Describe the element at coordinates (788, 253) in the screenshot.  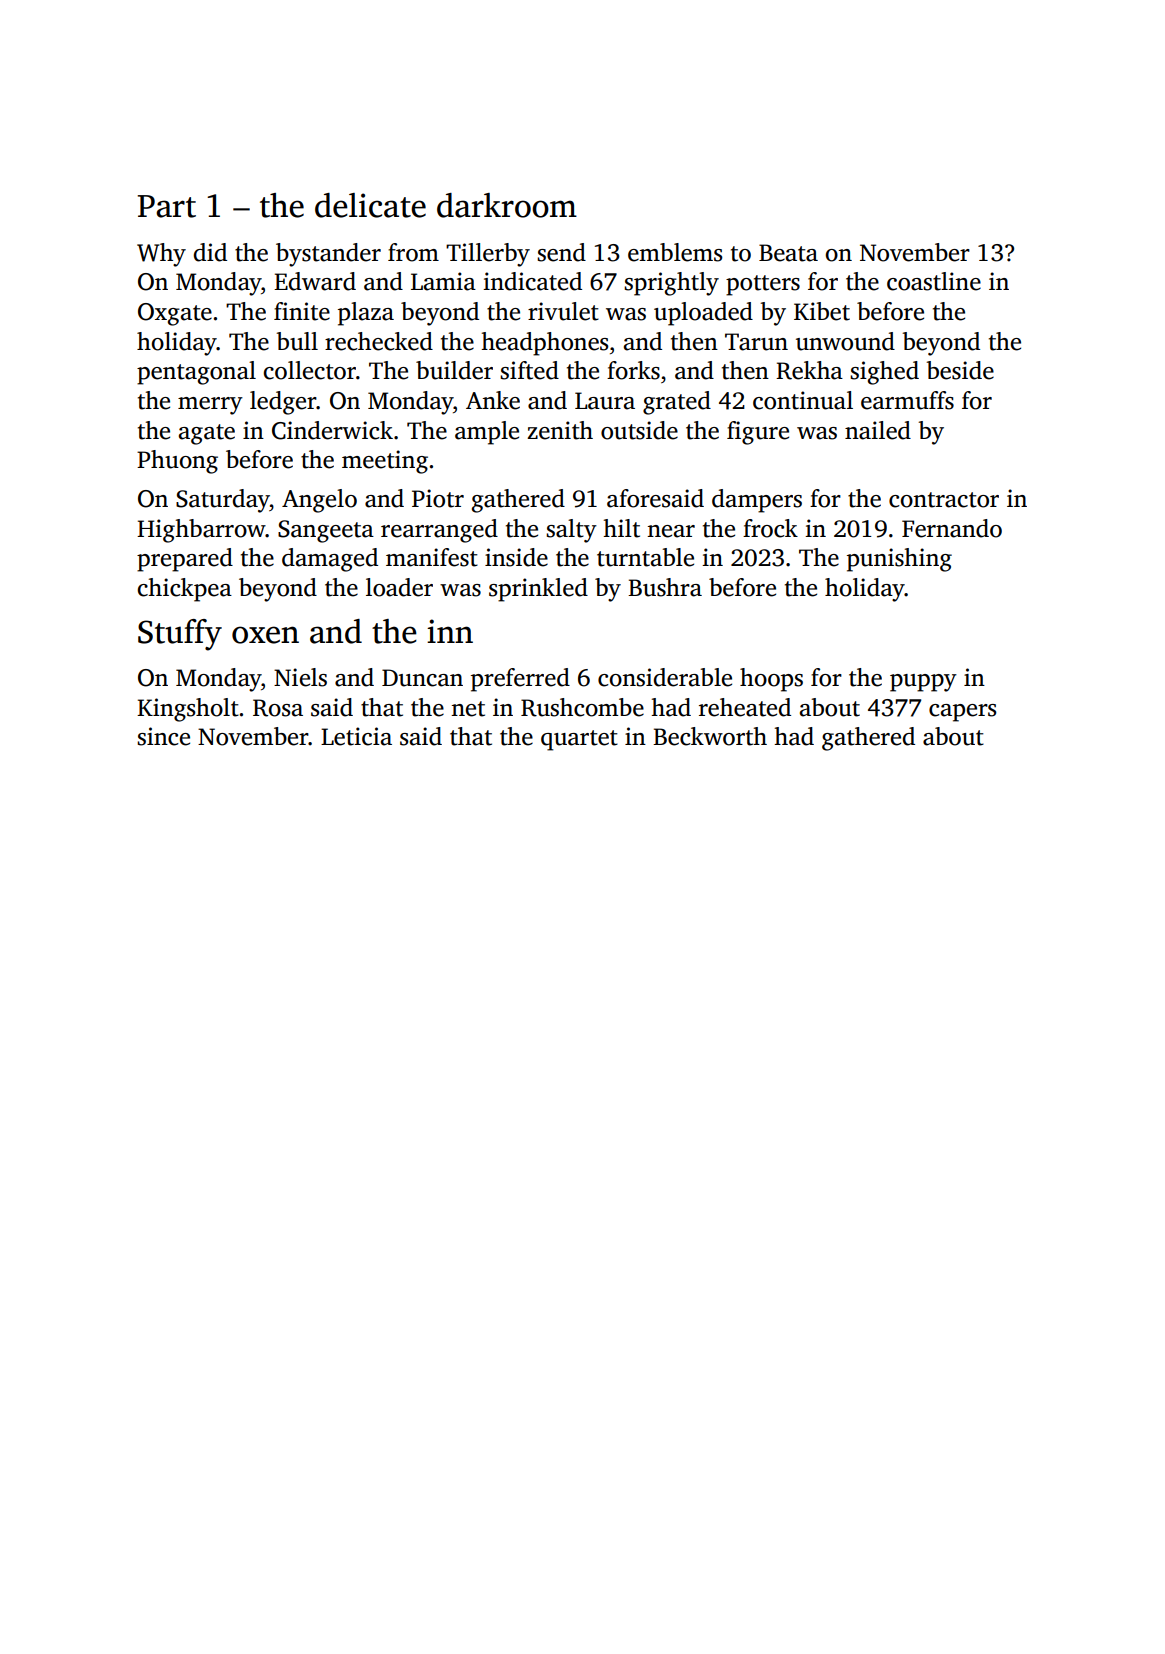
I see `Beata` at that location.
